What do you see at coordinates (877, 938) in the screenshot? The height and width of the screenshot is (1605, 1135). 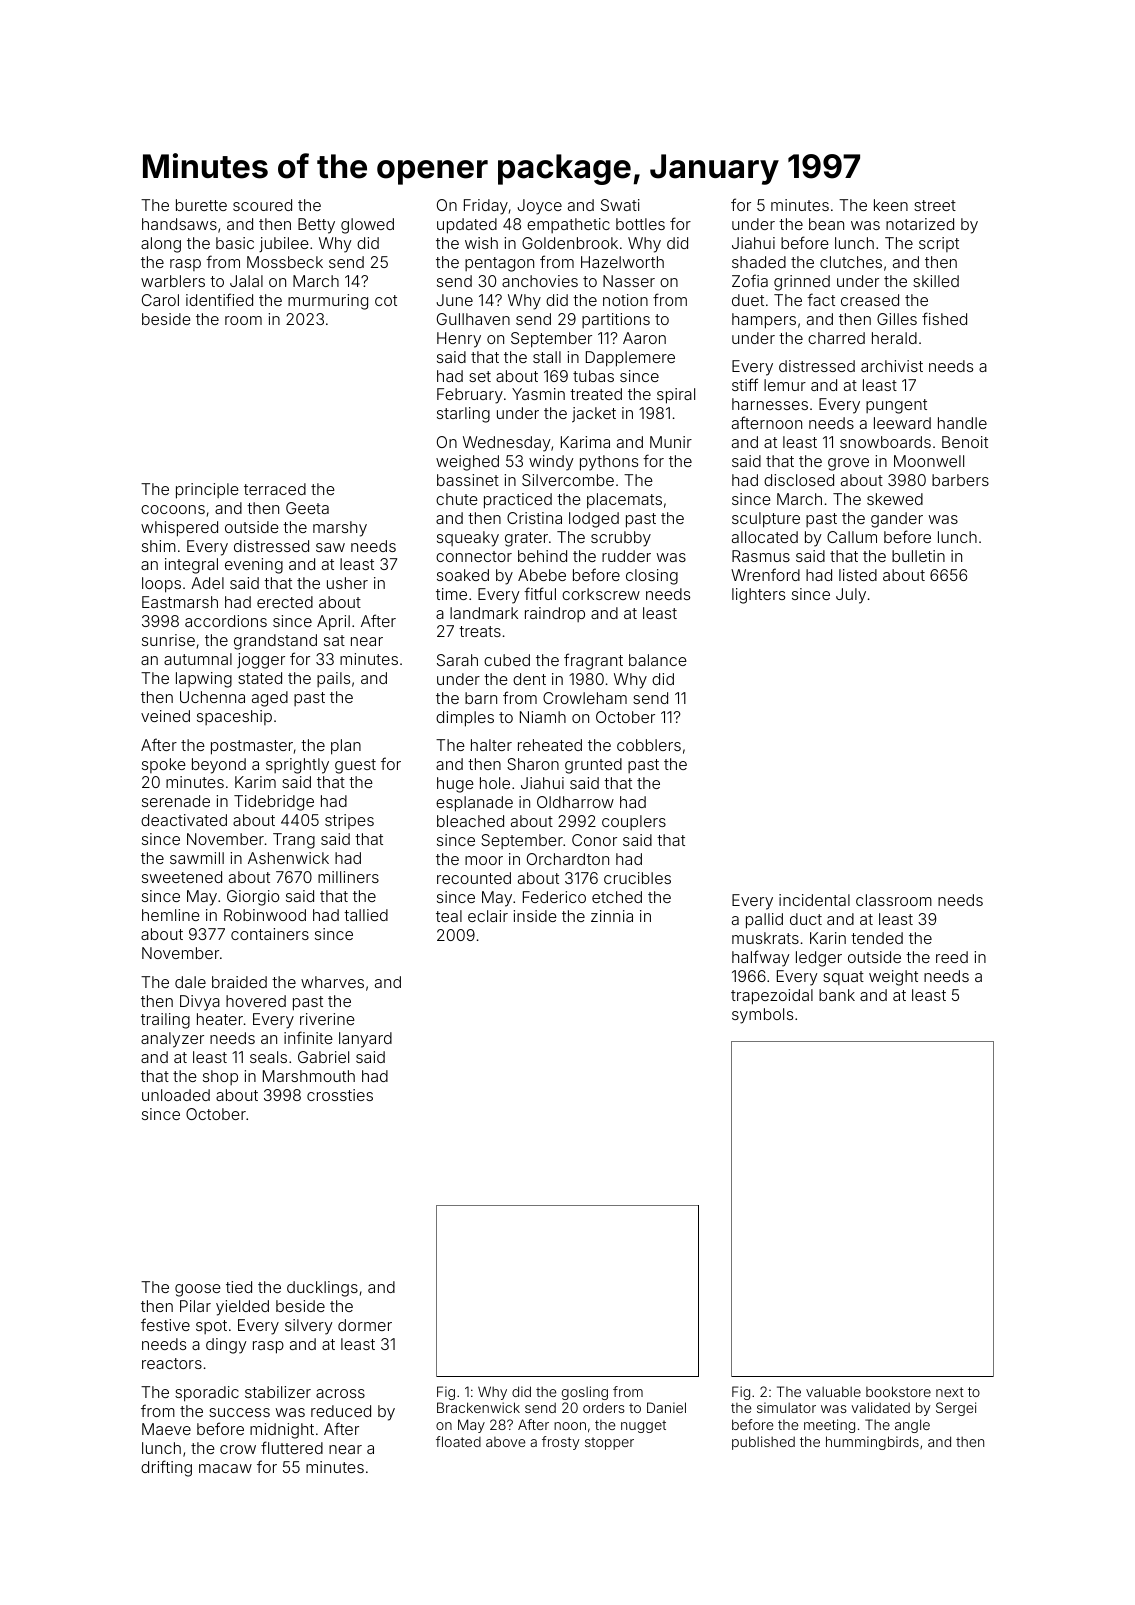 I see `tended` at bounding box center [877, 938].
